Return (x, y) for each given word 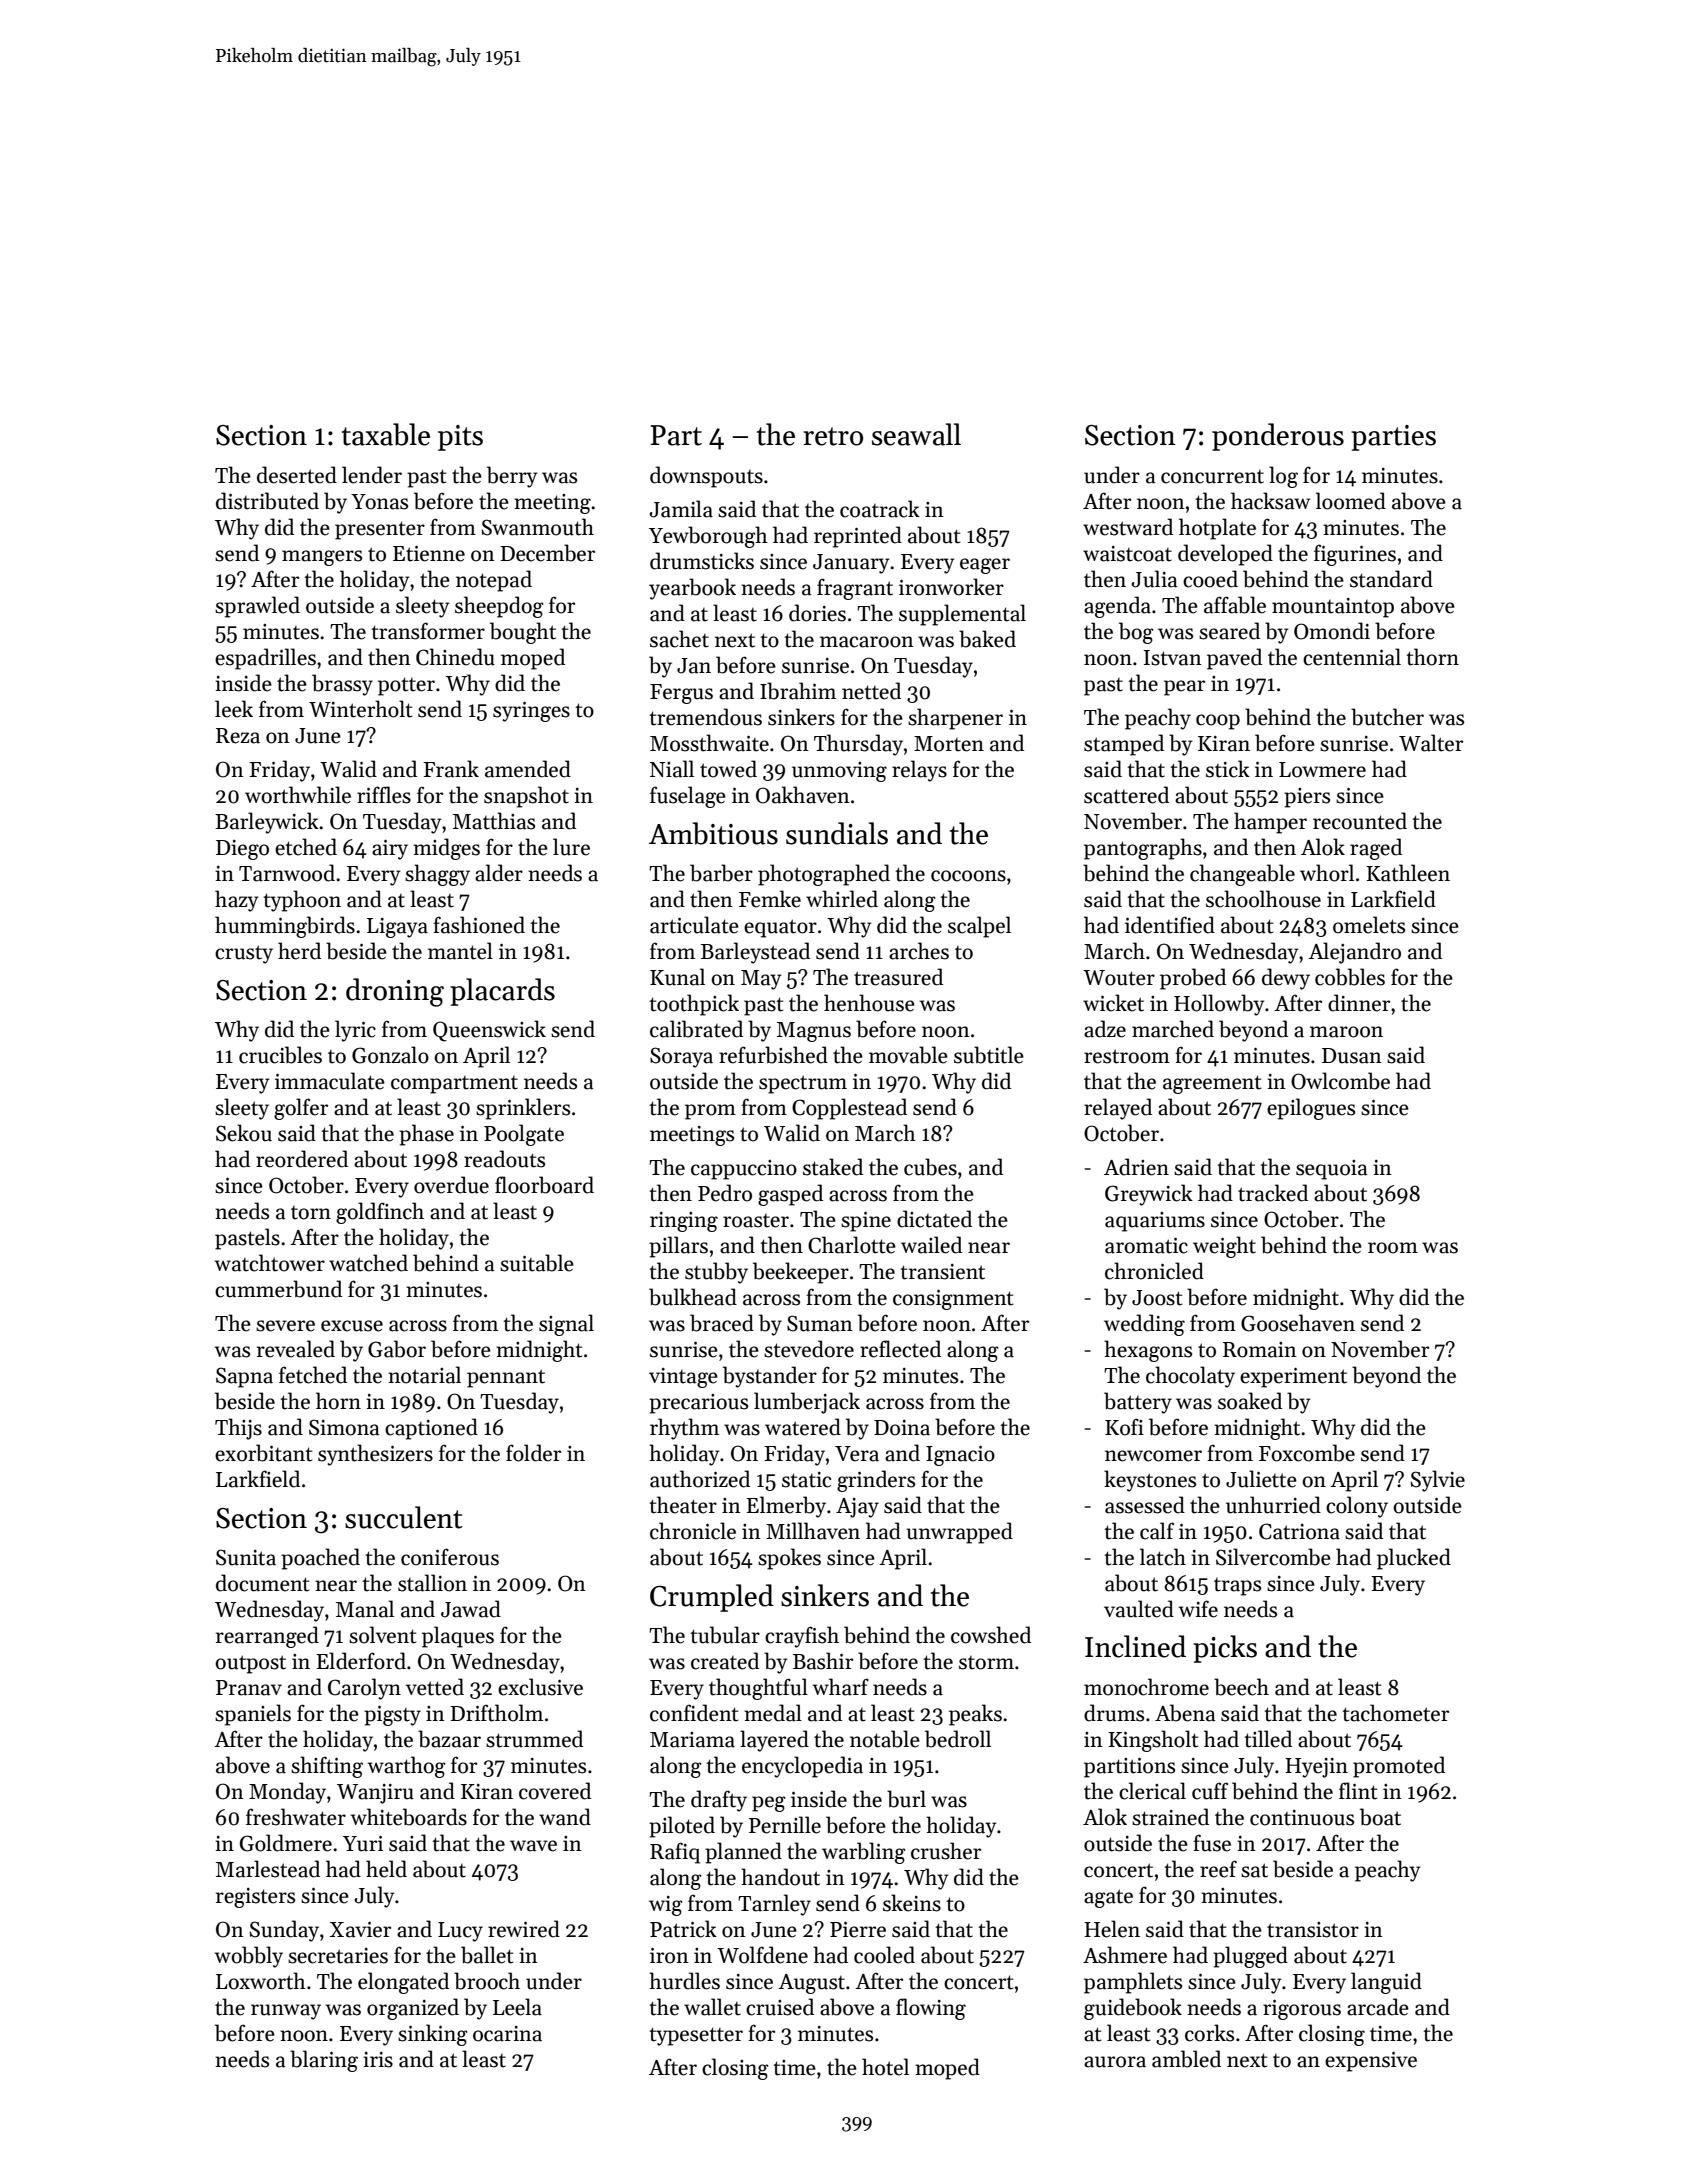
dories (817, 613)
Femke (770, 899)
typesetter (696, 2036)
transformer (428, 631)
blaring (324, 2061)
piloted (682, 1827)
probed (1193, 979)
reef (1218, 1869)
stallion (432, 1583)
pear (1184, 688)
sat (1254, 1870)
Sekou (244, 1133)
